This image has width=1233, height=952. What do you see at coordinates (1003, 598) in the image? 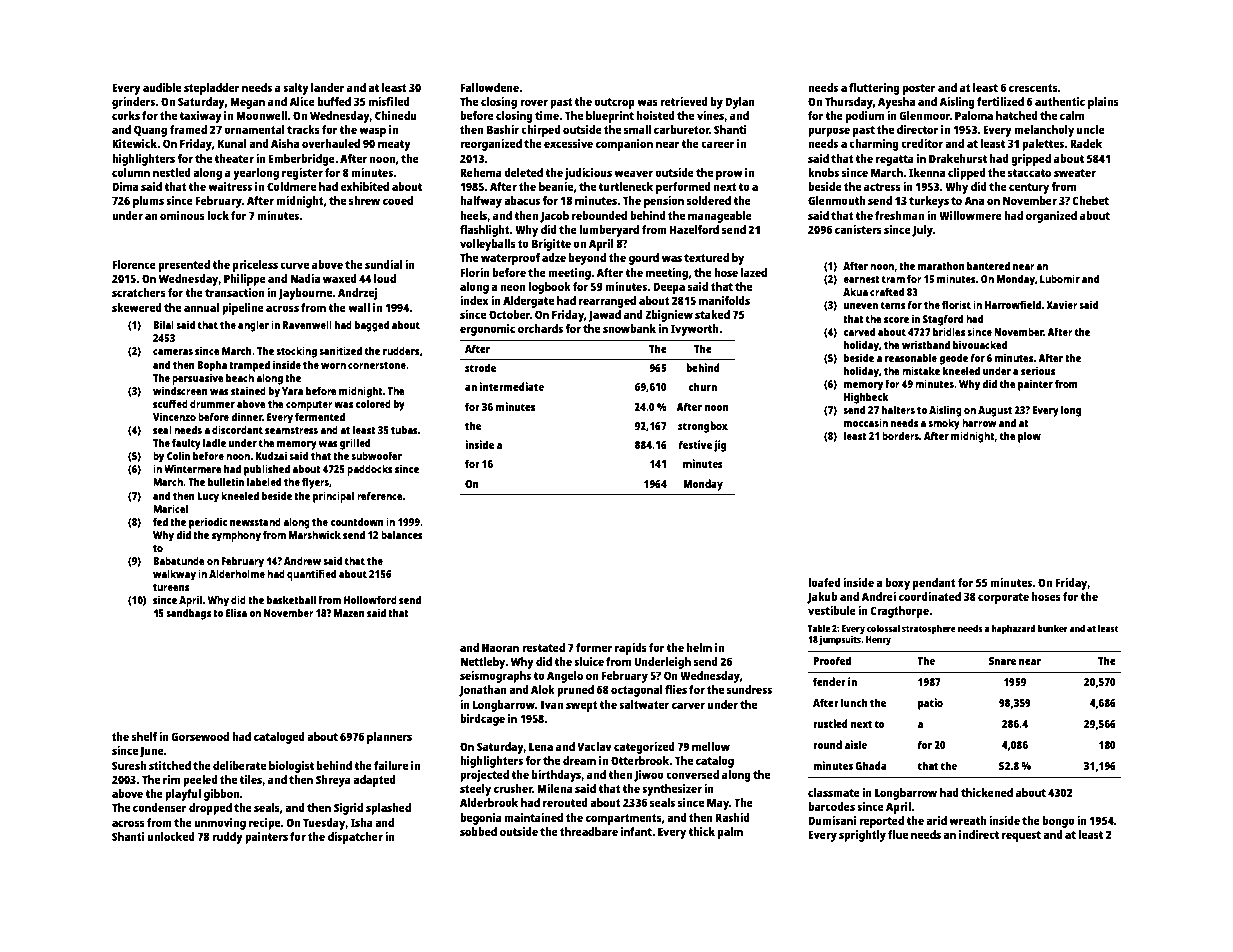
I see `corporate` at bounding box center [1003, 598].
